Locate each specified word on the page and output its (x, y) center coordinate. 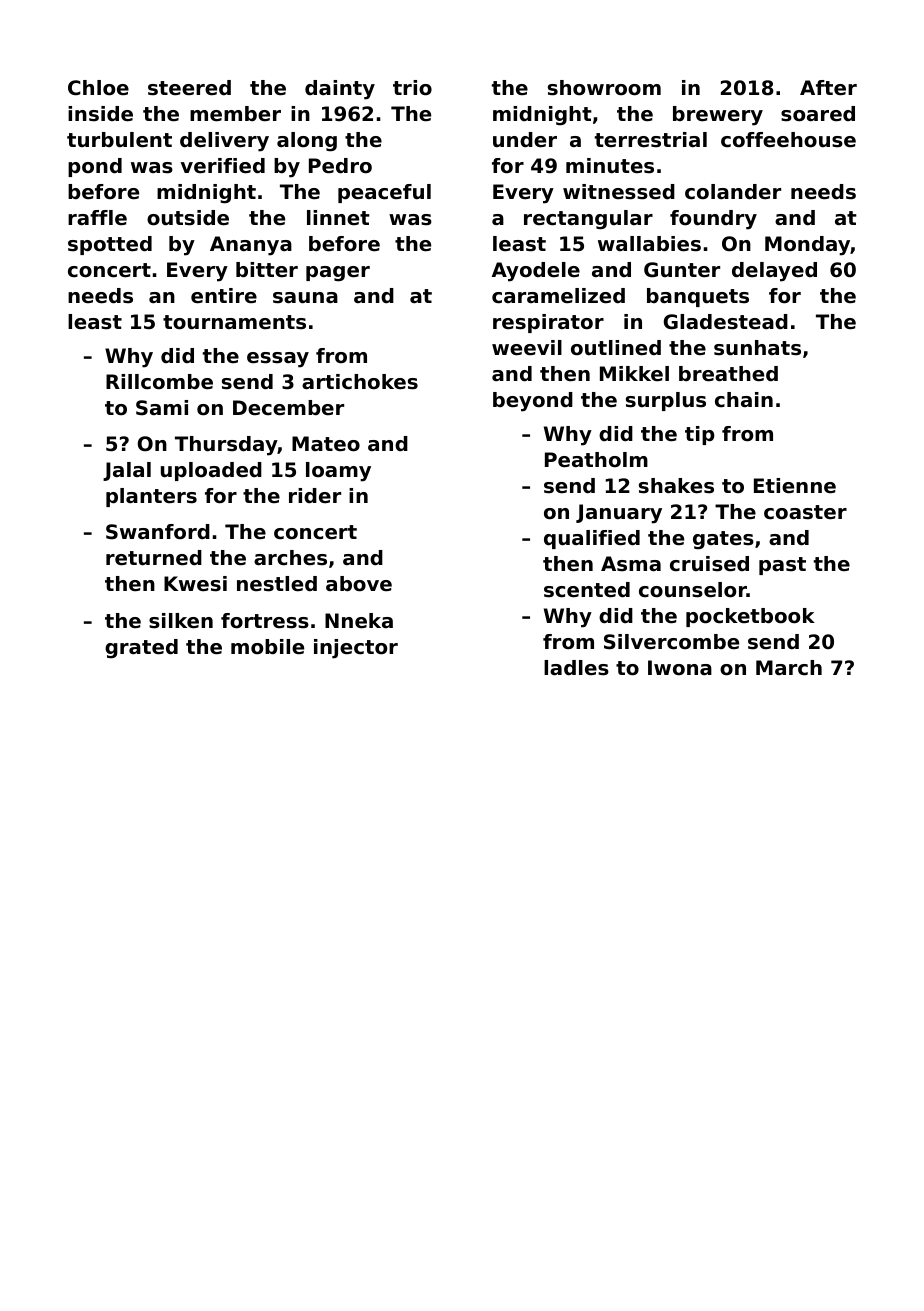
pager (338, 274)
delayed (774, 272)
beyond (533, 402)
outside (188, 218)
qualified (592, 539)
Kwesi (195, 584)
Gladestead (726, 322)
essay (278, 360)
